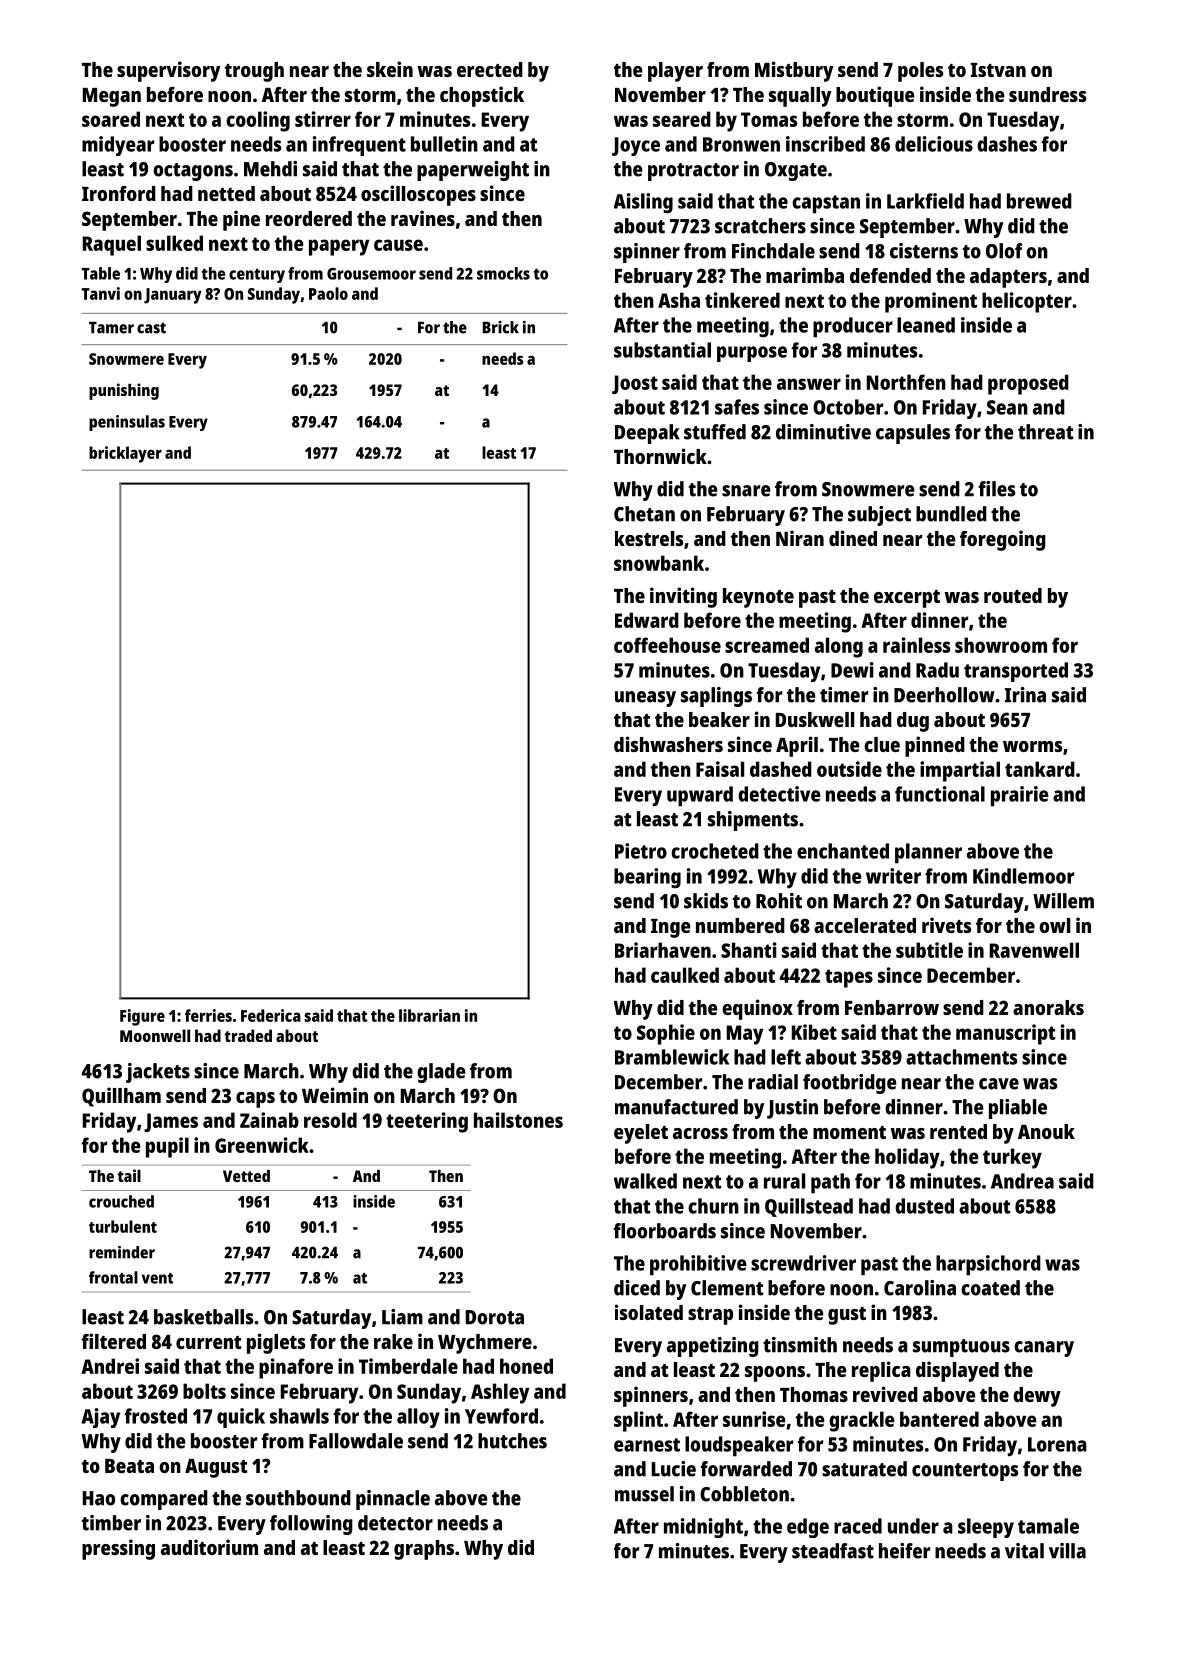 The image size is (1181, 1671). Describe the element at coordinates (209, 1547) in the screenshot. I see `auditorium` at that location.
